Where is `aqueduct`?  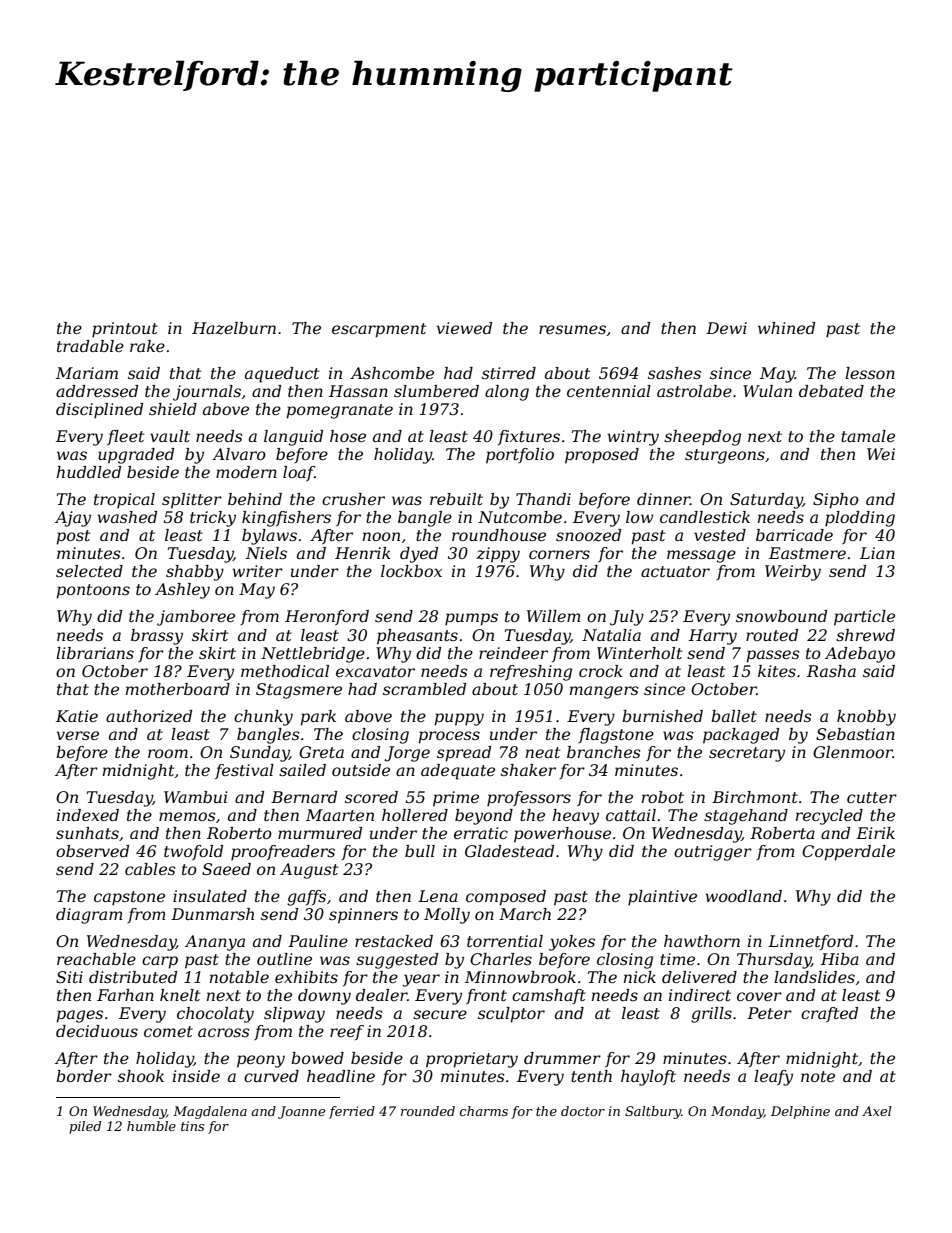
aqueduct is located at coordinates (282, 375).
